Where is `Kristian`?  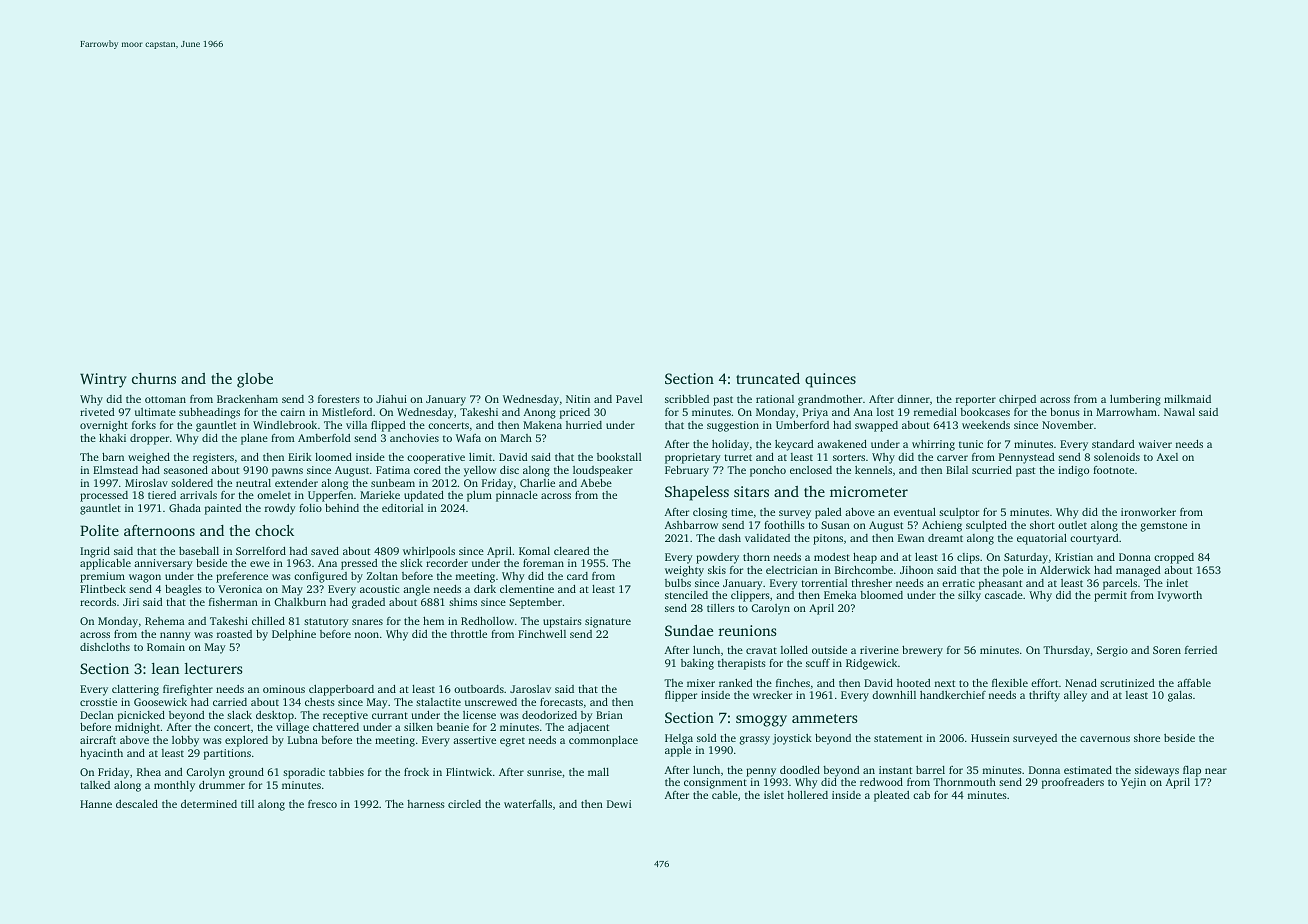
Kristian is located at coordinates (1074, 557).
